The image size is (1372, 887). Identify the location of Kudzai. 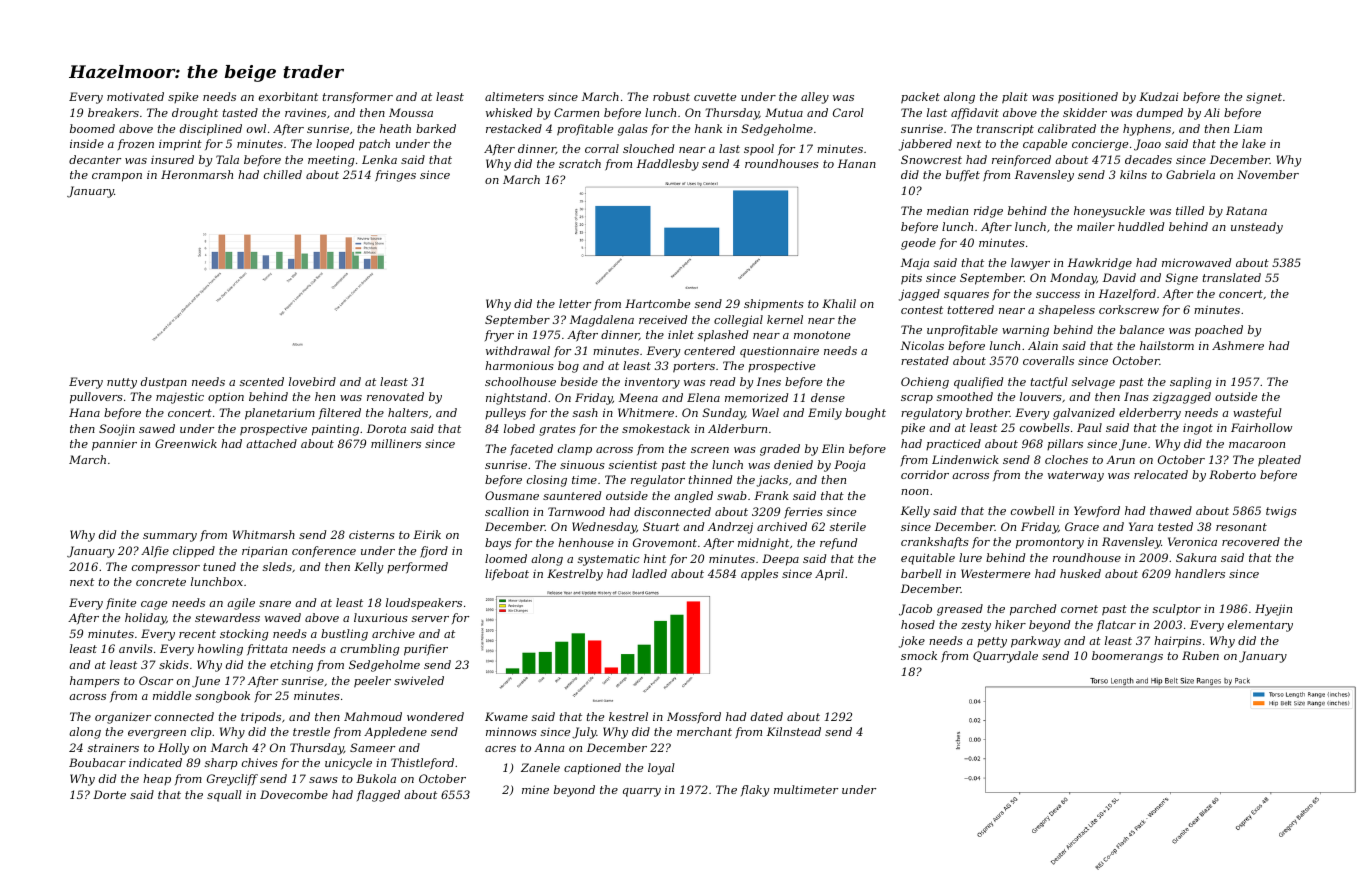
(1158, 96).
